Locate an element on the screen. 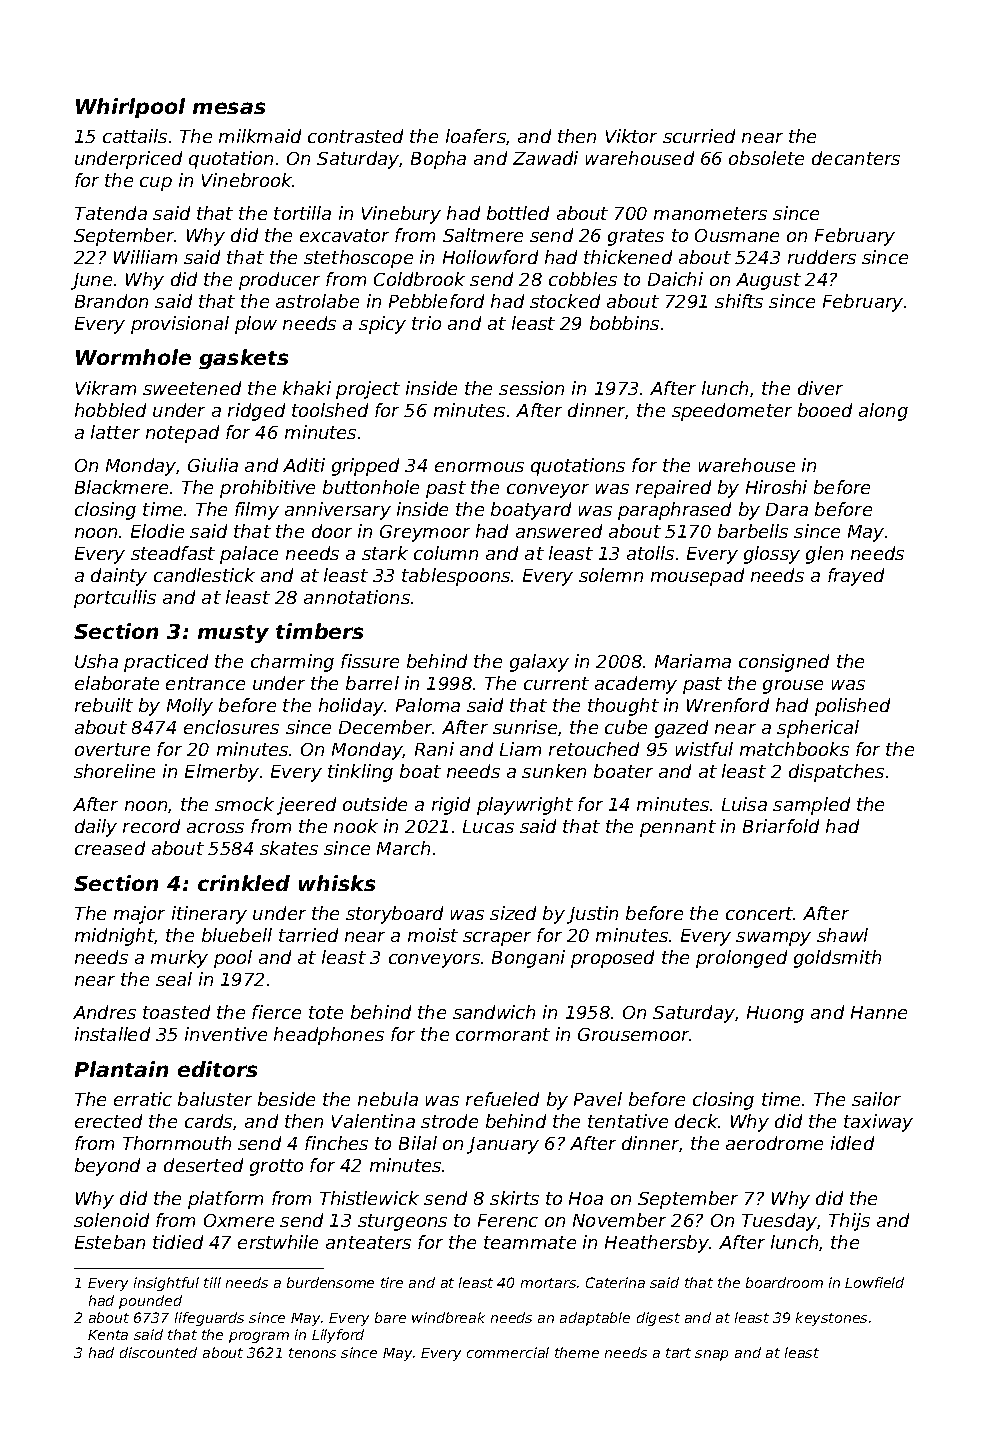 The width and height of the screenshot is (990, 1434). discounted is located at coordinates (158, 1352).
